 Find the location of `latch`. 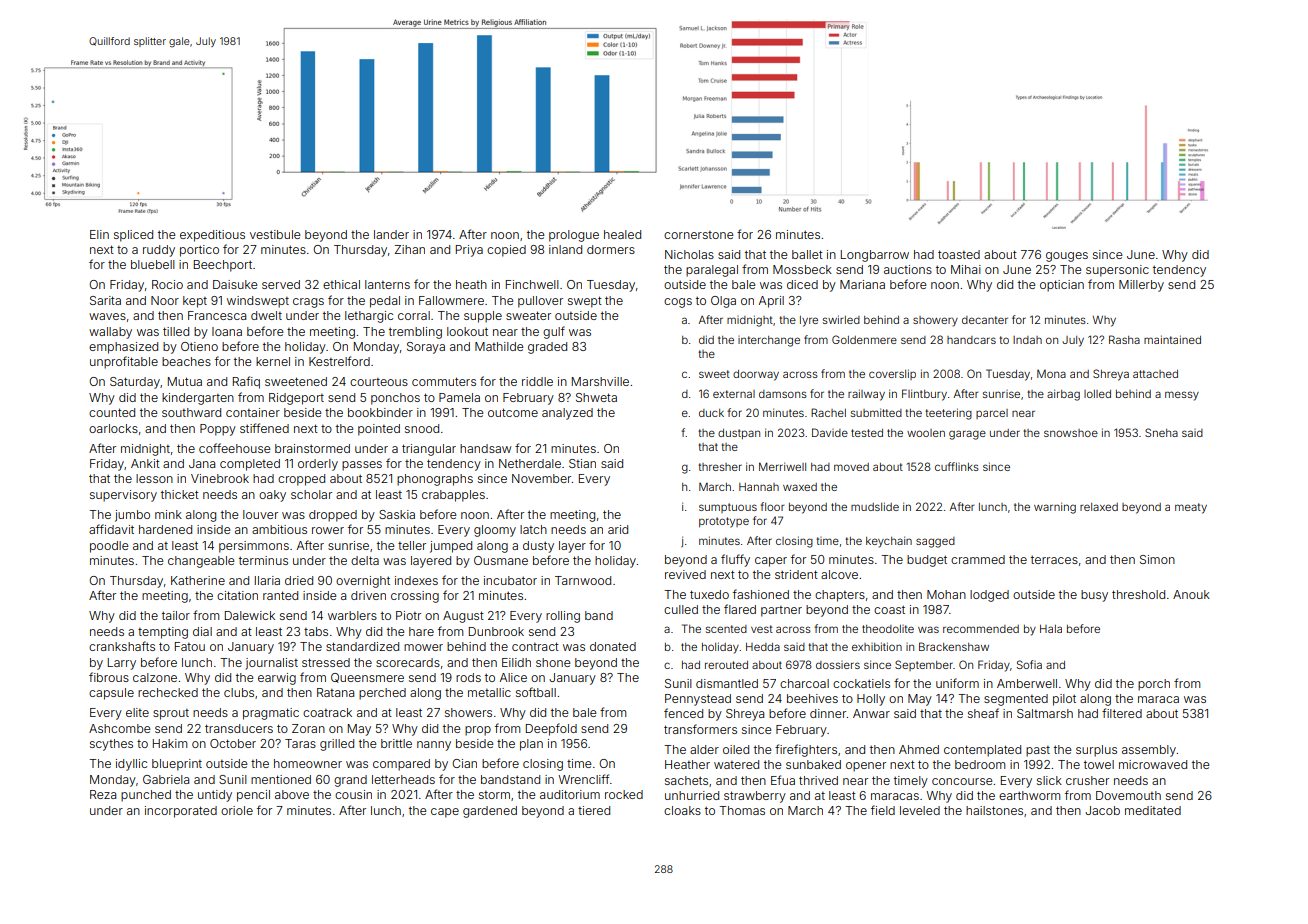

latch is located at coordinates (533, 529).
